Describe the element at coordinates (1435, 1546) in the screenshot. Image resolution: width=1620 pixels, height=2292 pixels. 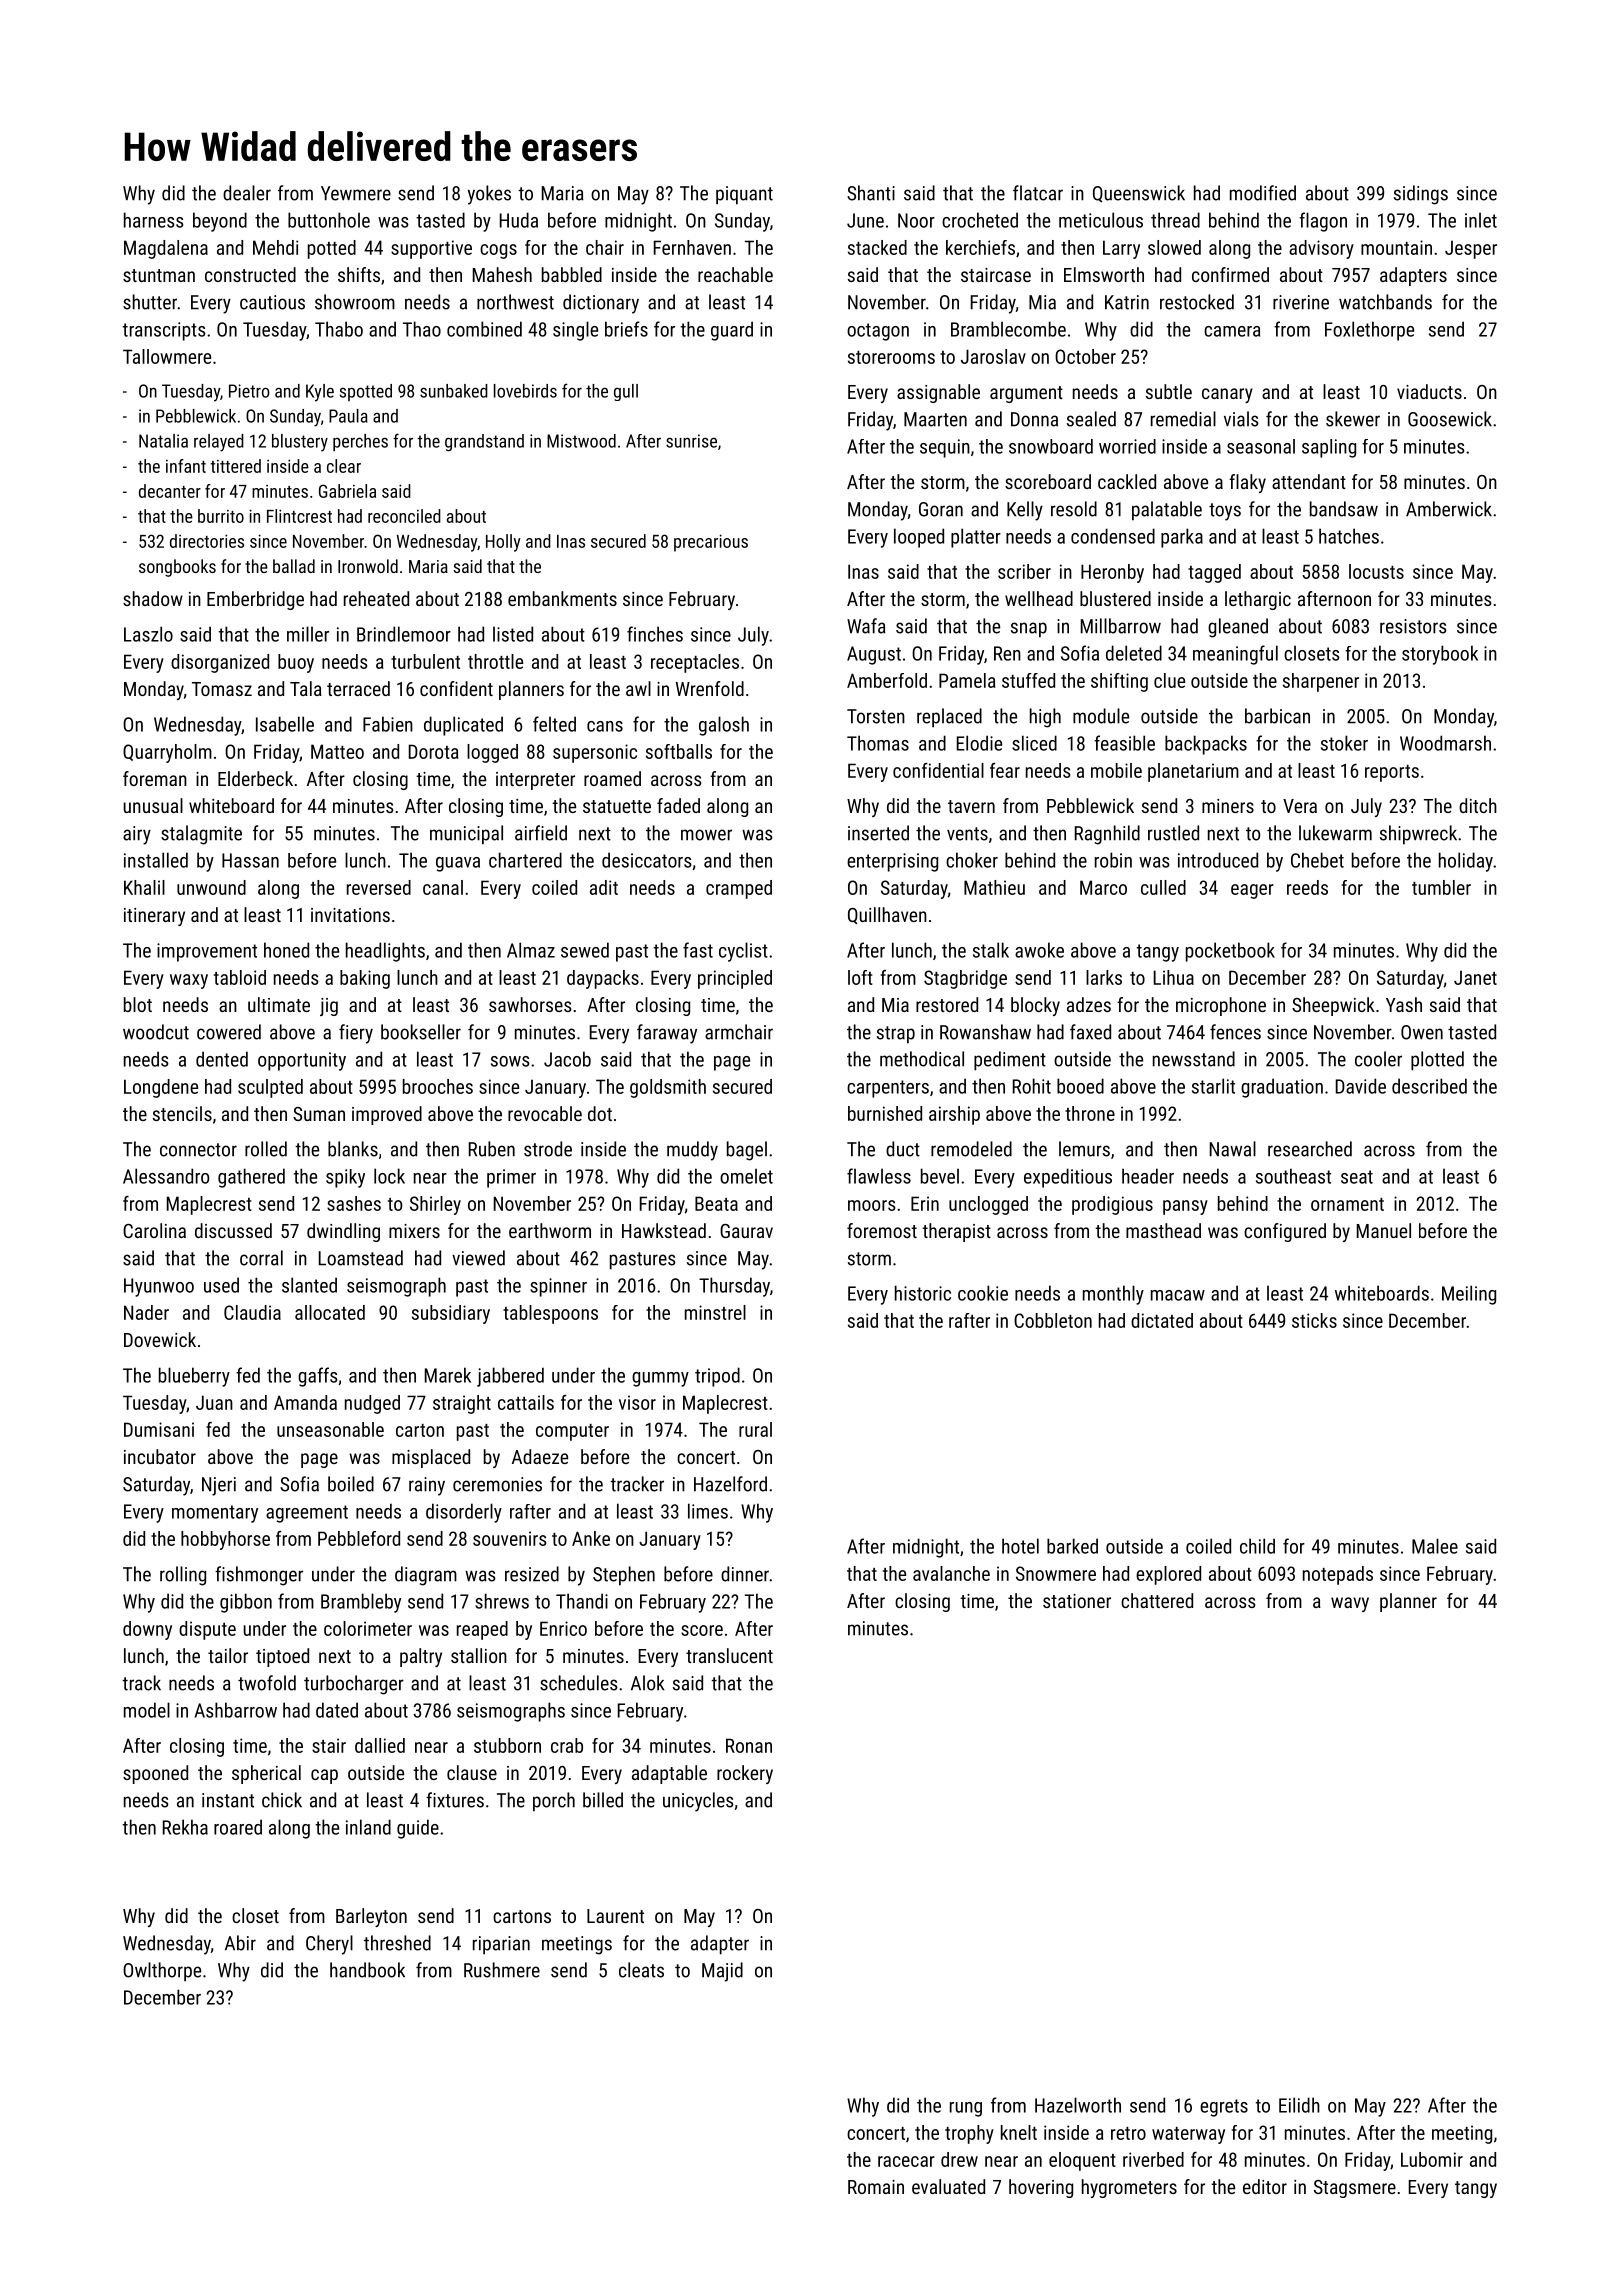
I see `Malee` at that location.
